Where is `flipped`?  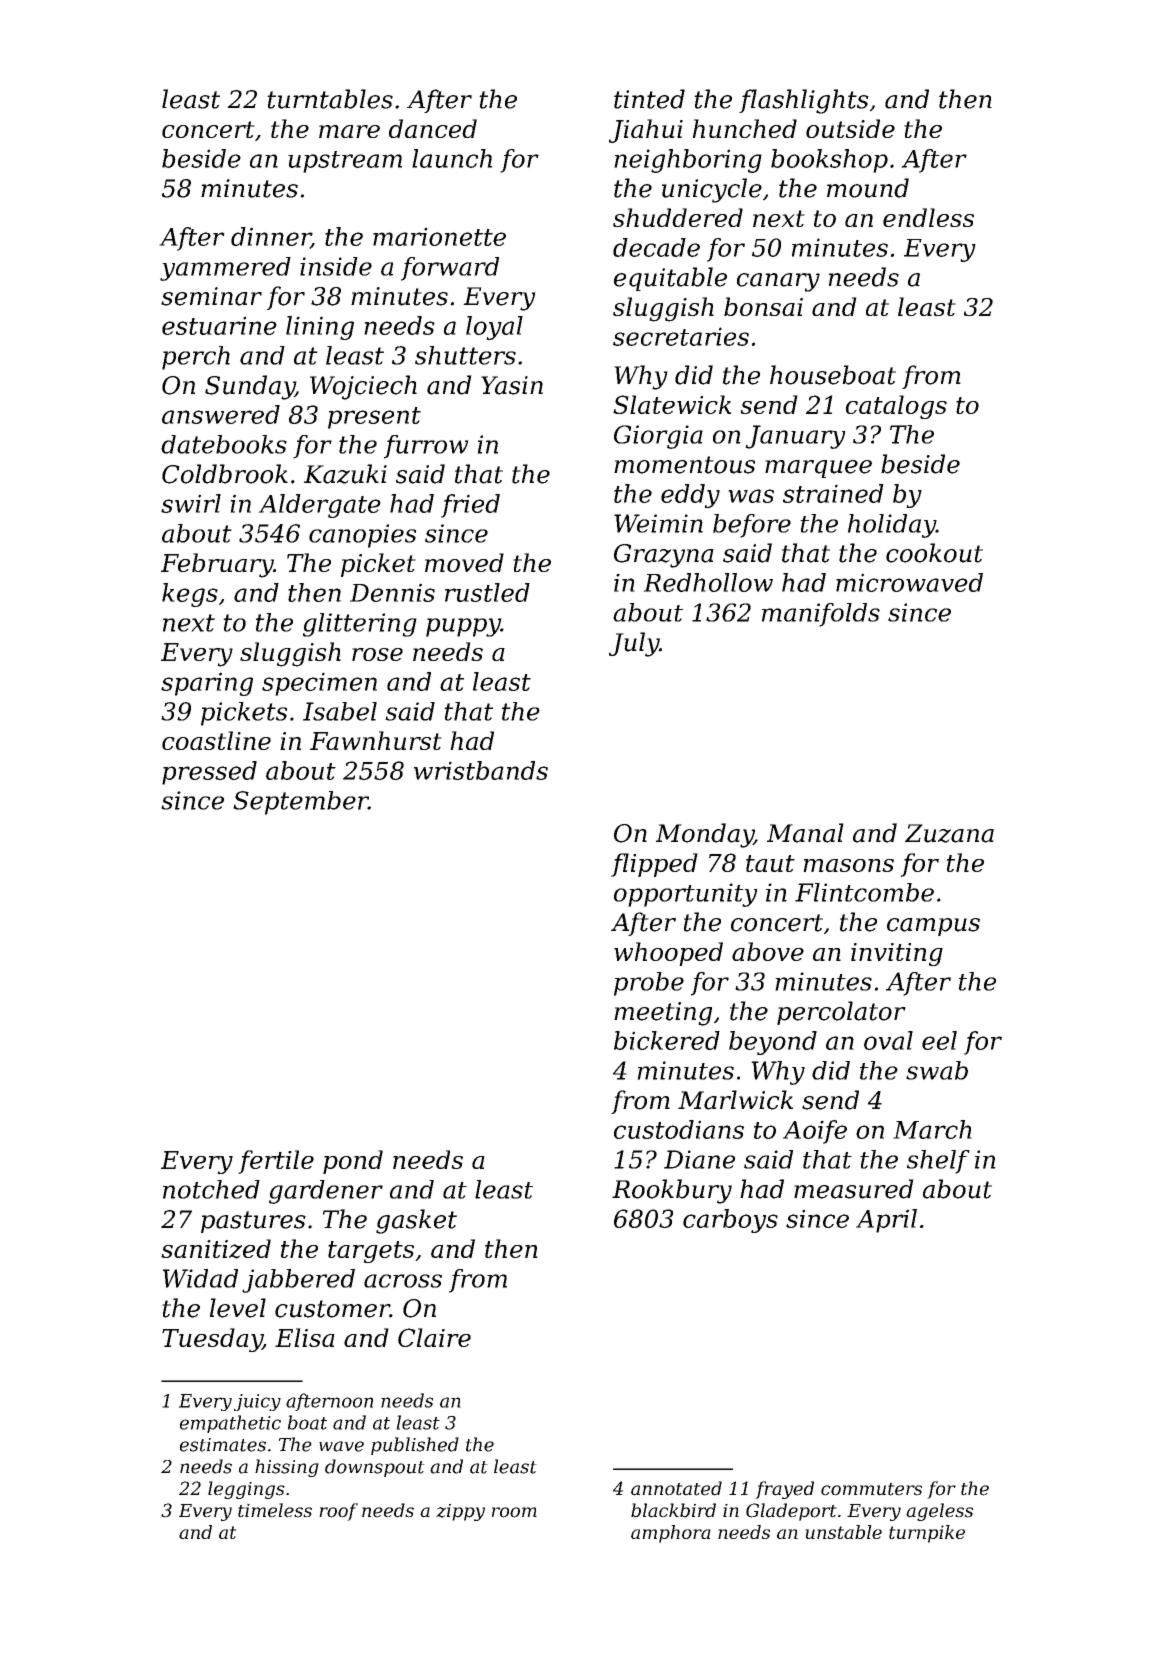
flipped is located at coordinates (654, 865).
